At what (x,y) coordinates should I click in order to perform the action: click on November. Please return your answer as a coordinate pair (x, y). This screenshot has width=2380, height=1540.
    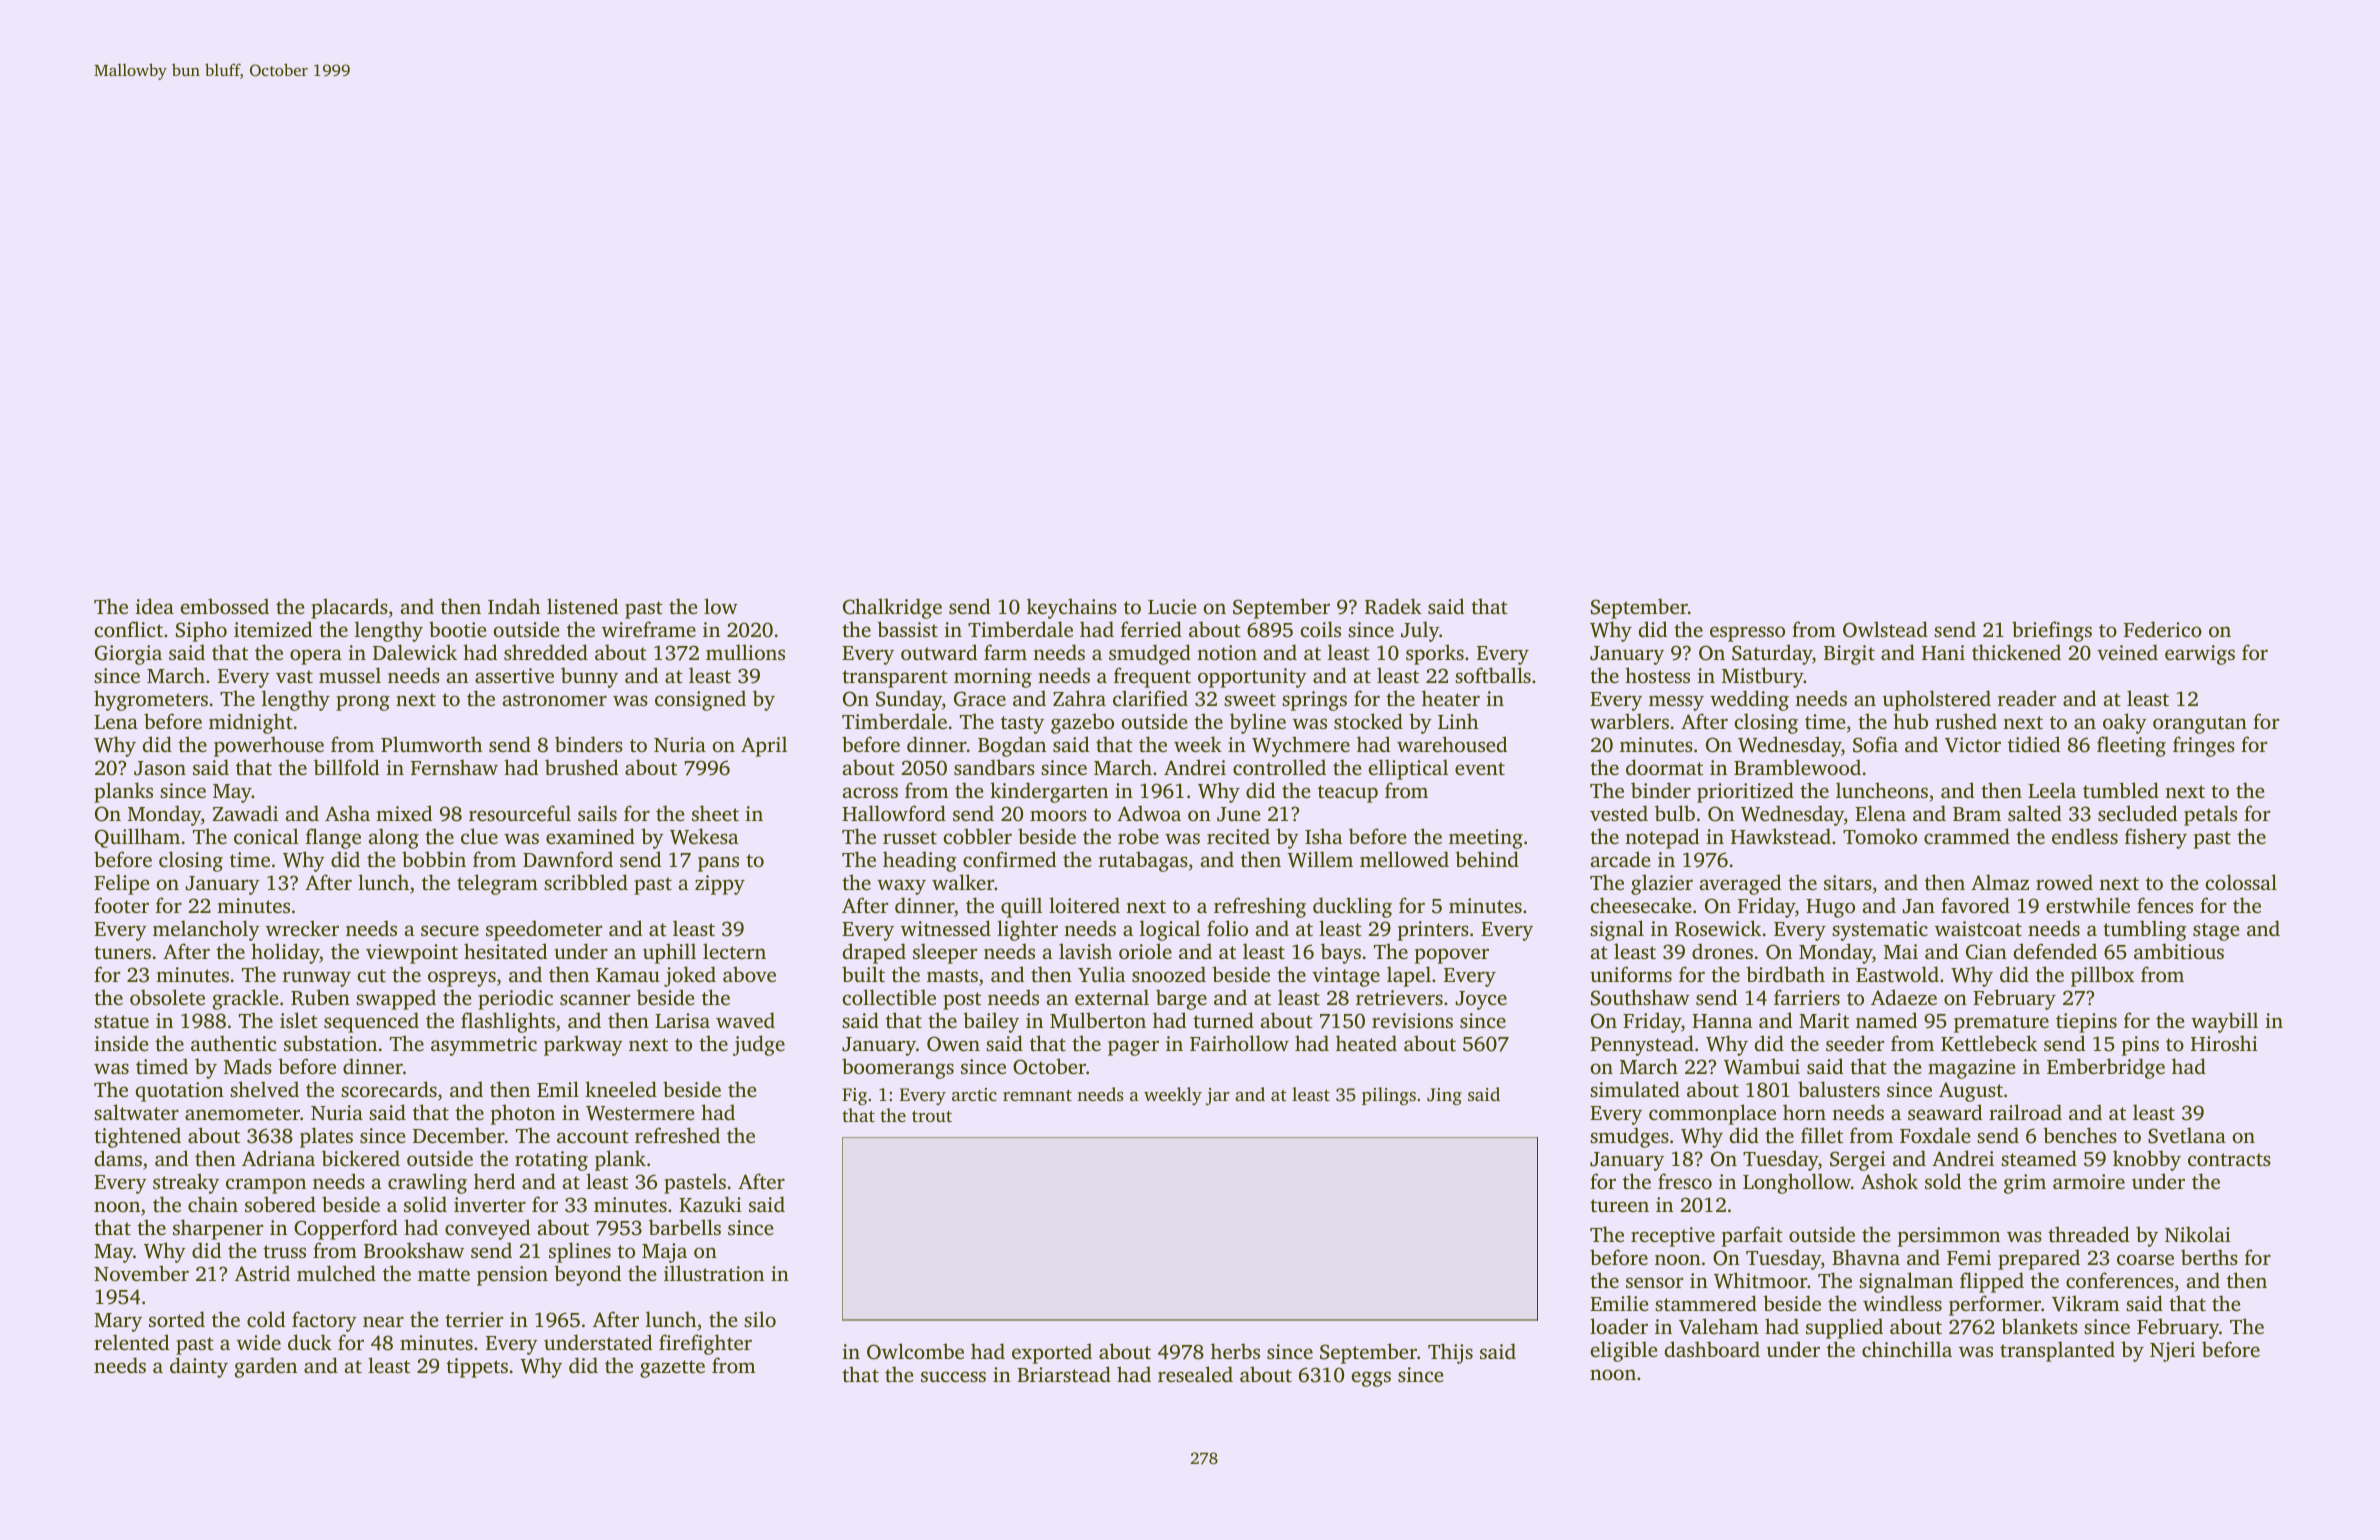
    Looking at the image, I should click on (141, 1273).
